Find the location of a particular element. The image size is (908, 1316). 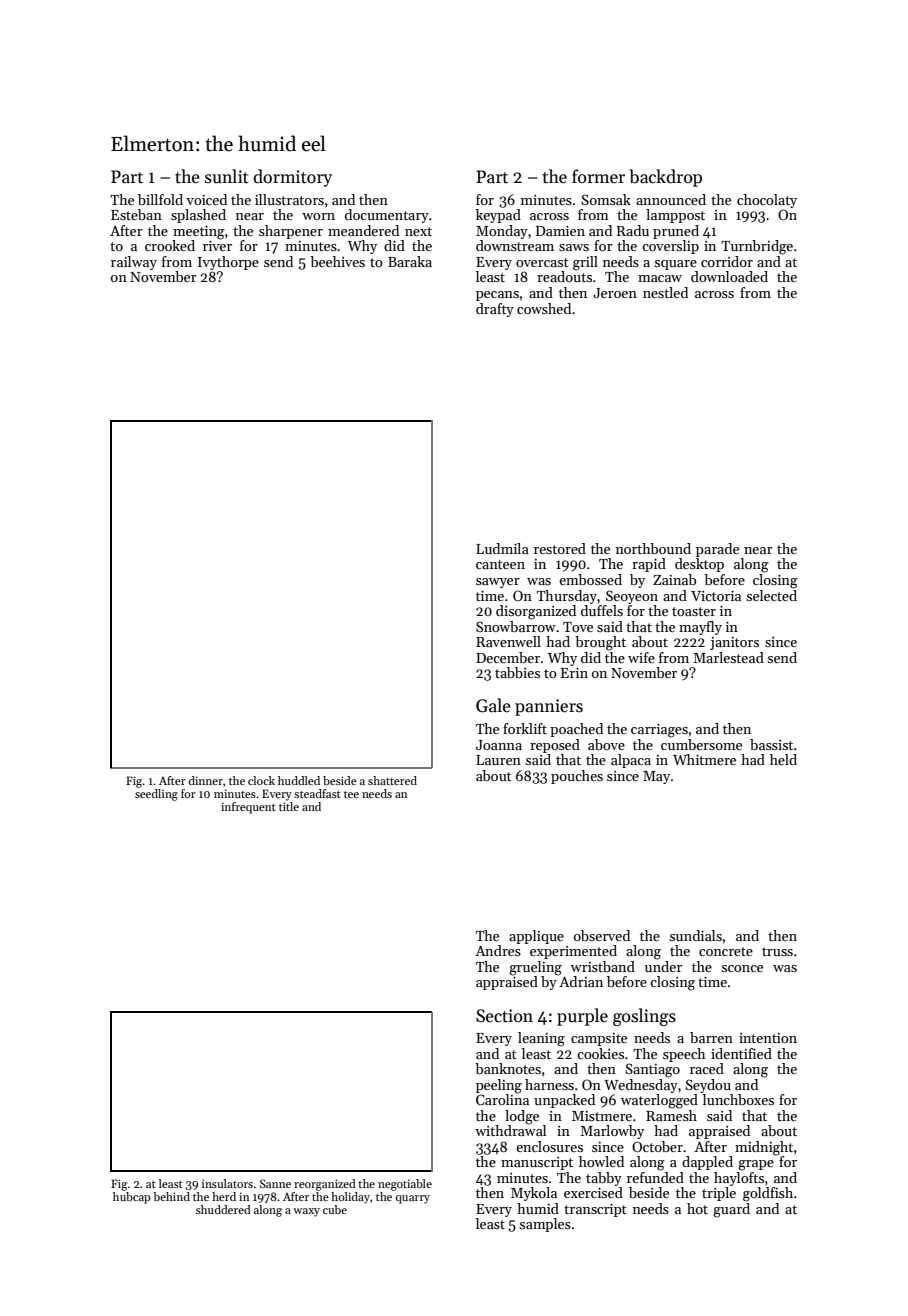

hubcap is located at coordinates (132, 1198).
